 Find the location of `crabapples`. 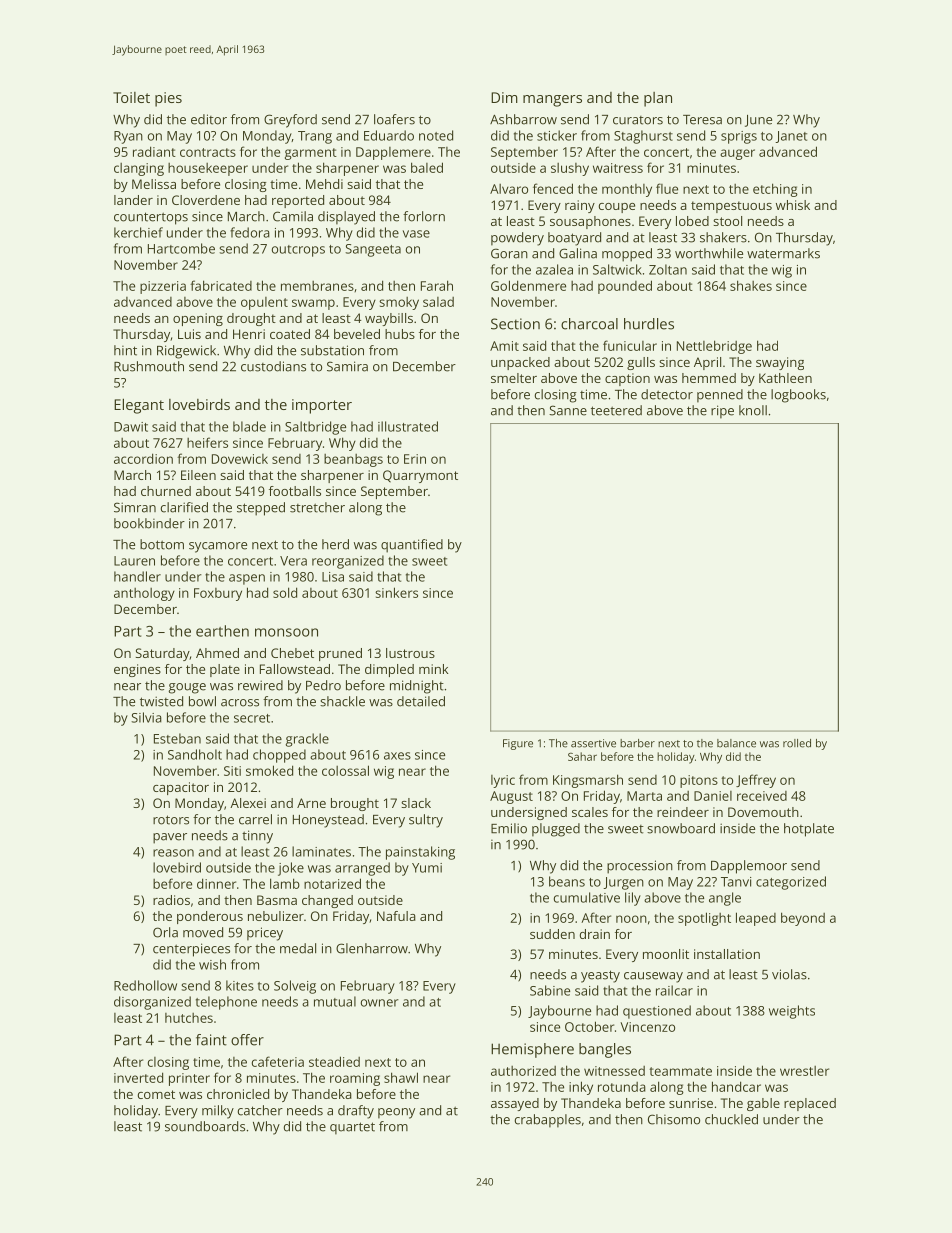

crabapples is located at coordinates (548, 1121).
